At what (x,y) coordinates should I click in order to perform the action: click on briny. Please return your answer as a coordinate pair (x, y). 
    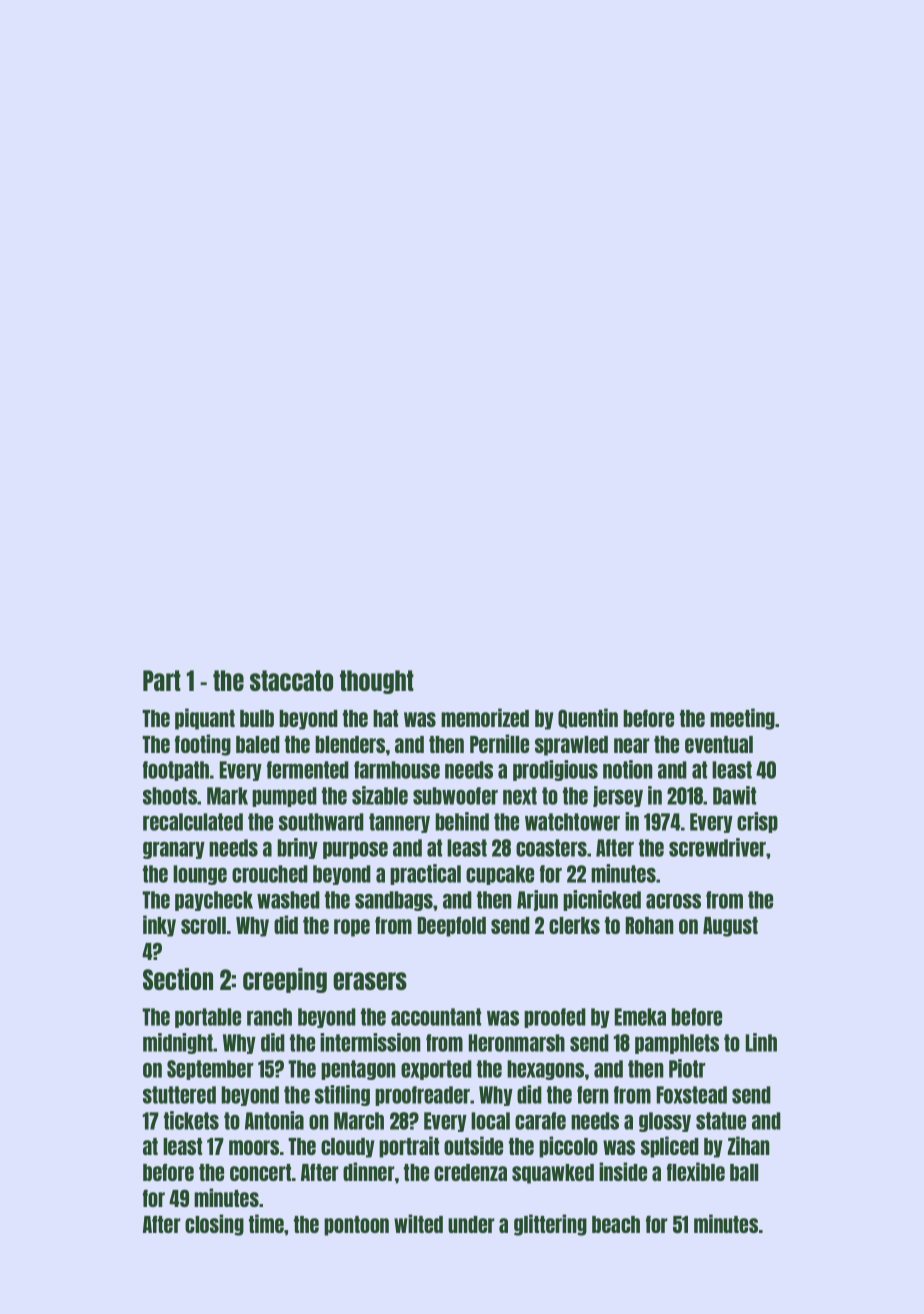
    Looking at the image, I should click on (297, 848).
